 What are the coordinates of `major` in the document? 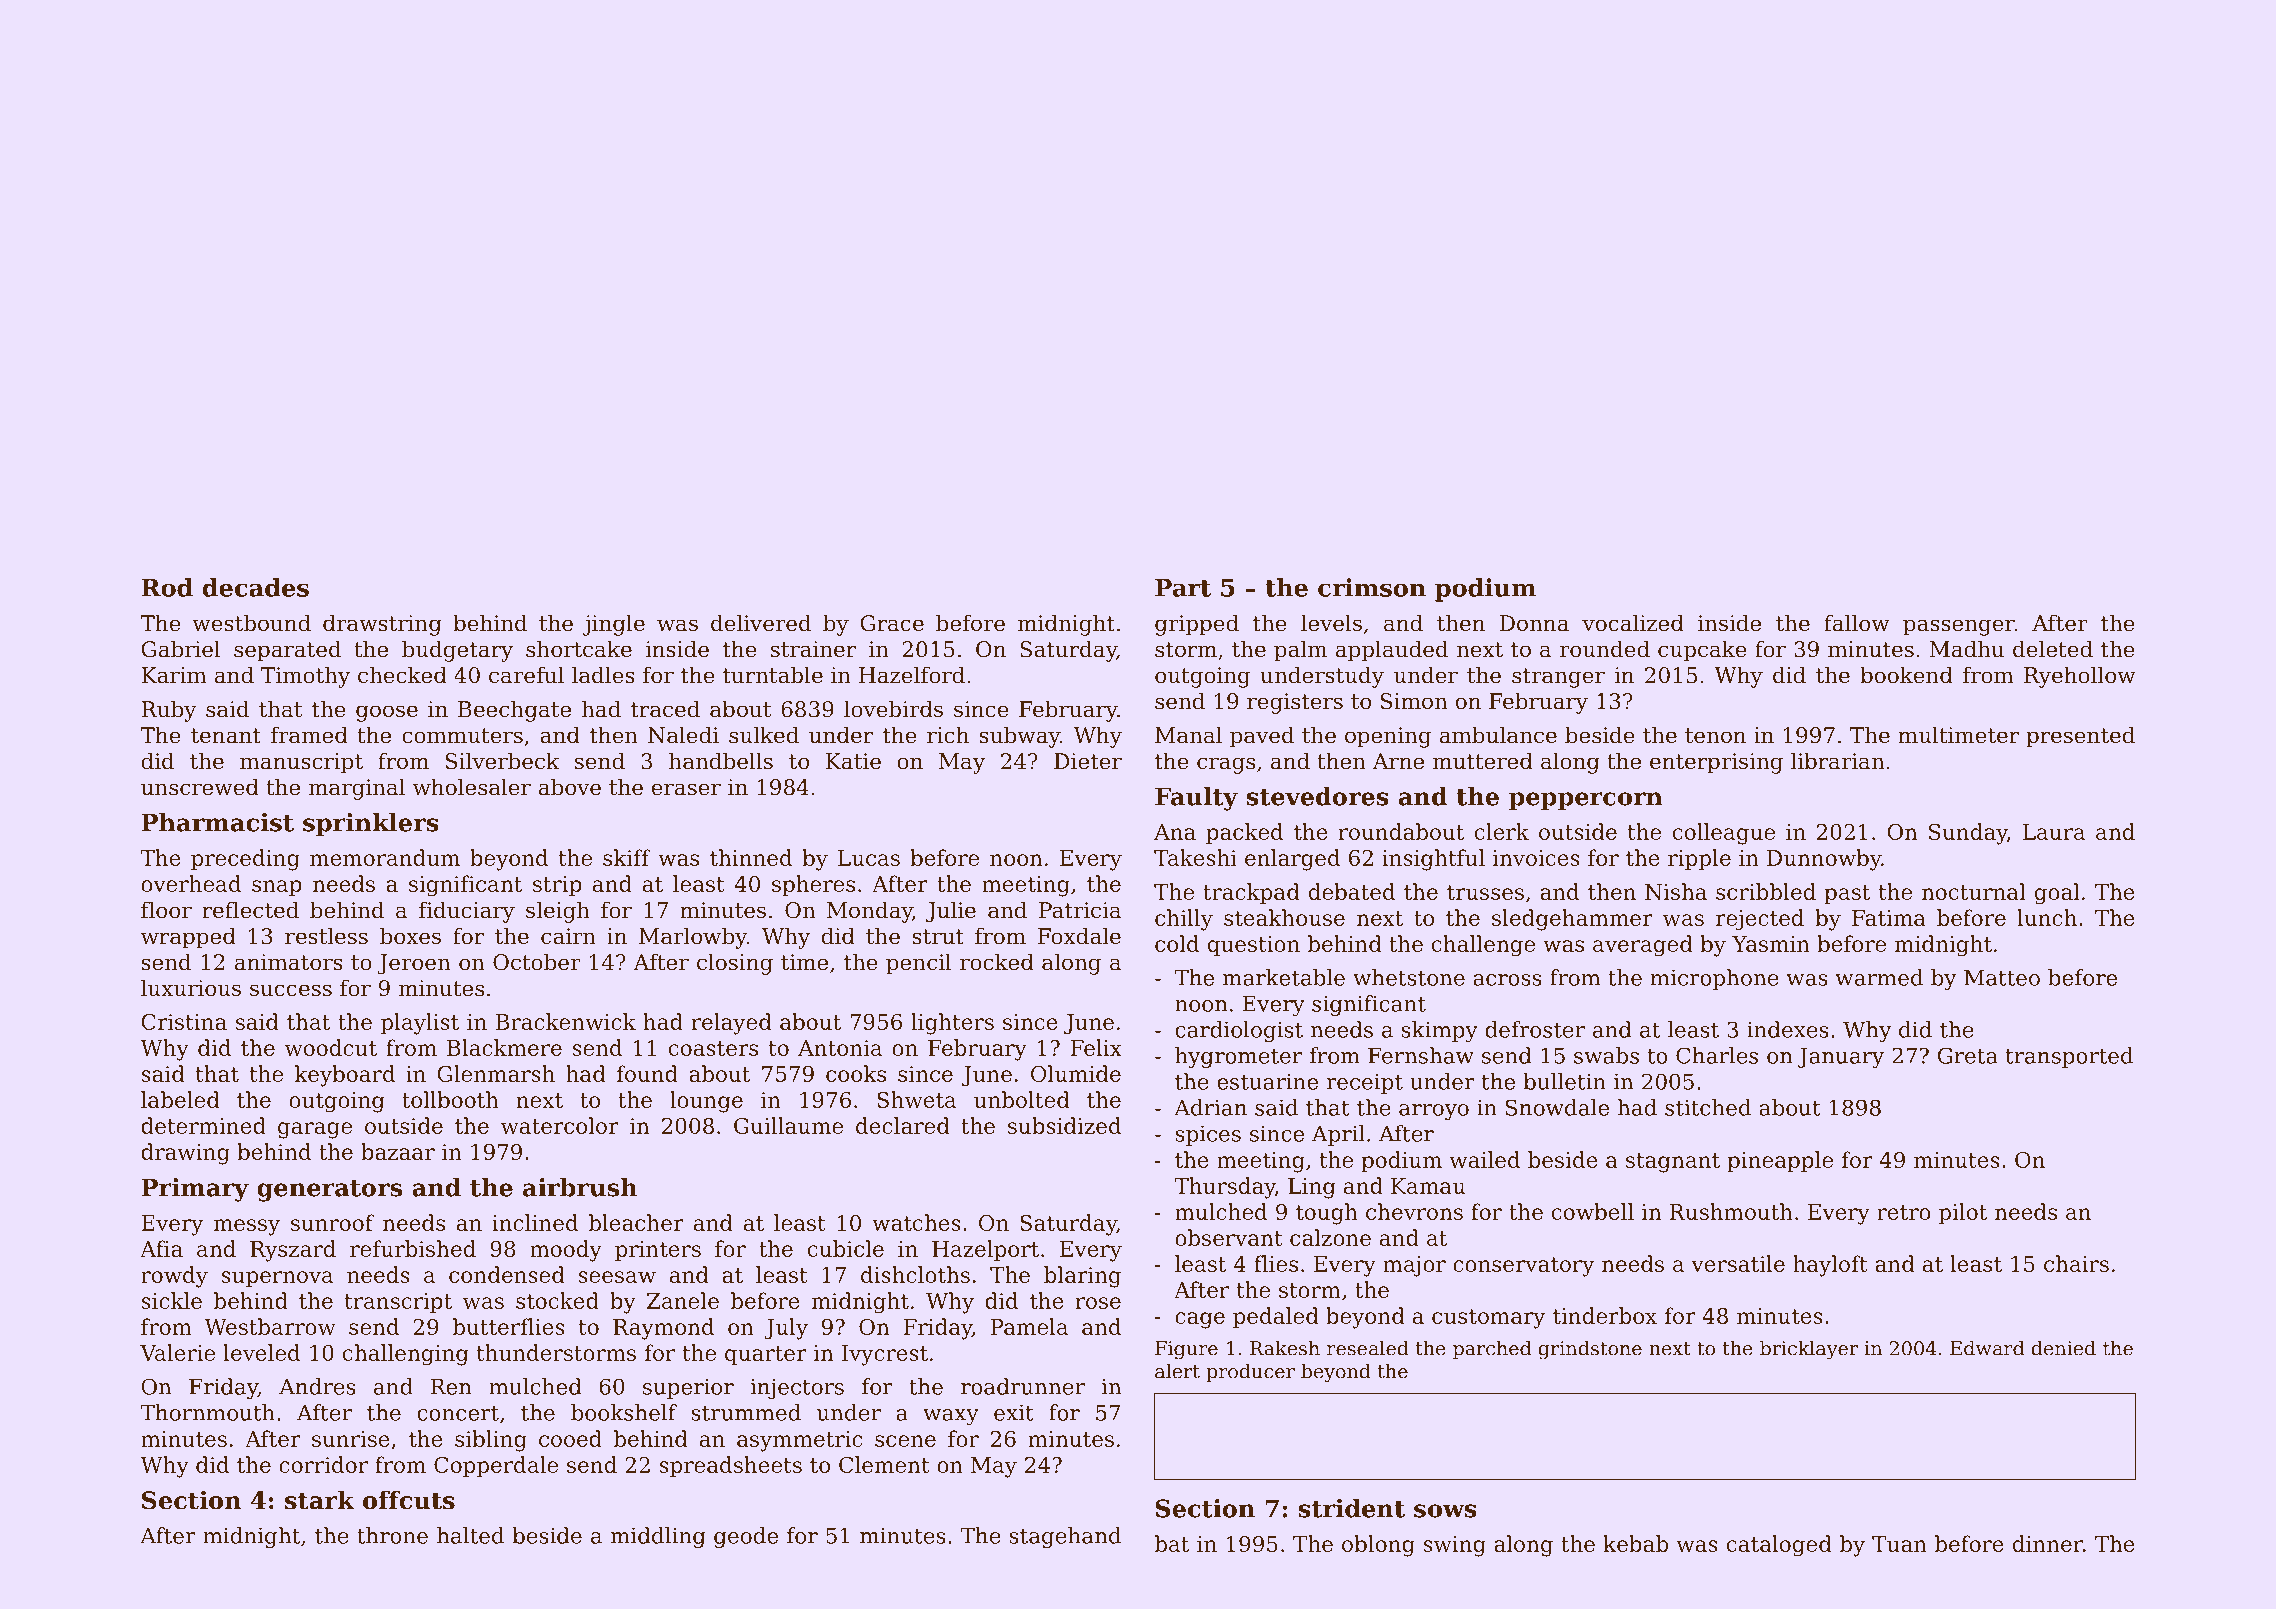 It's located at (1414, 1266).
